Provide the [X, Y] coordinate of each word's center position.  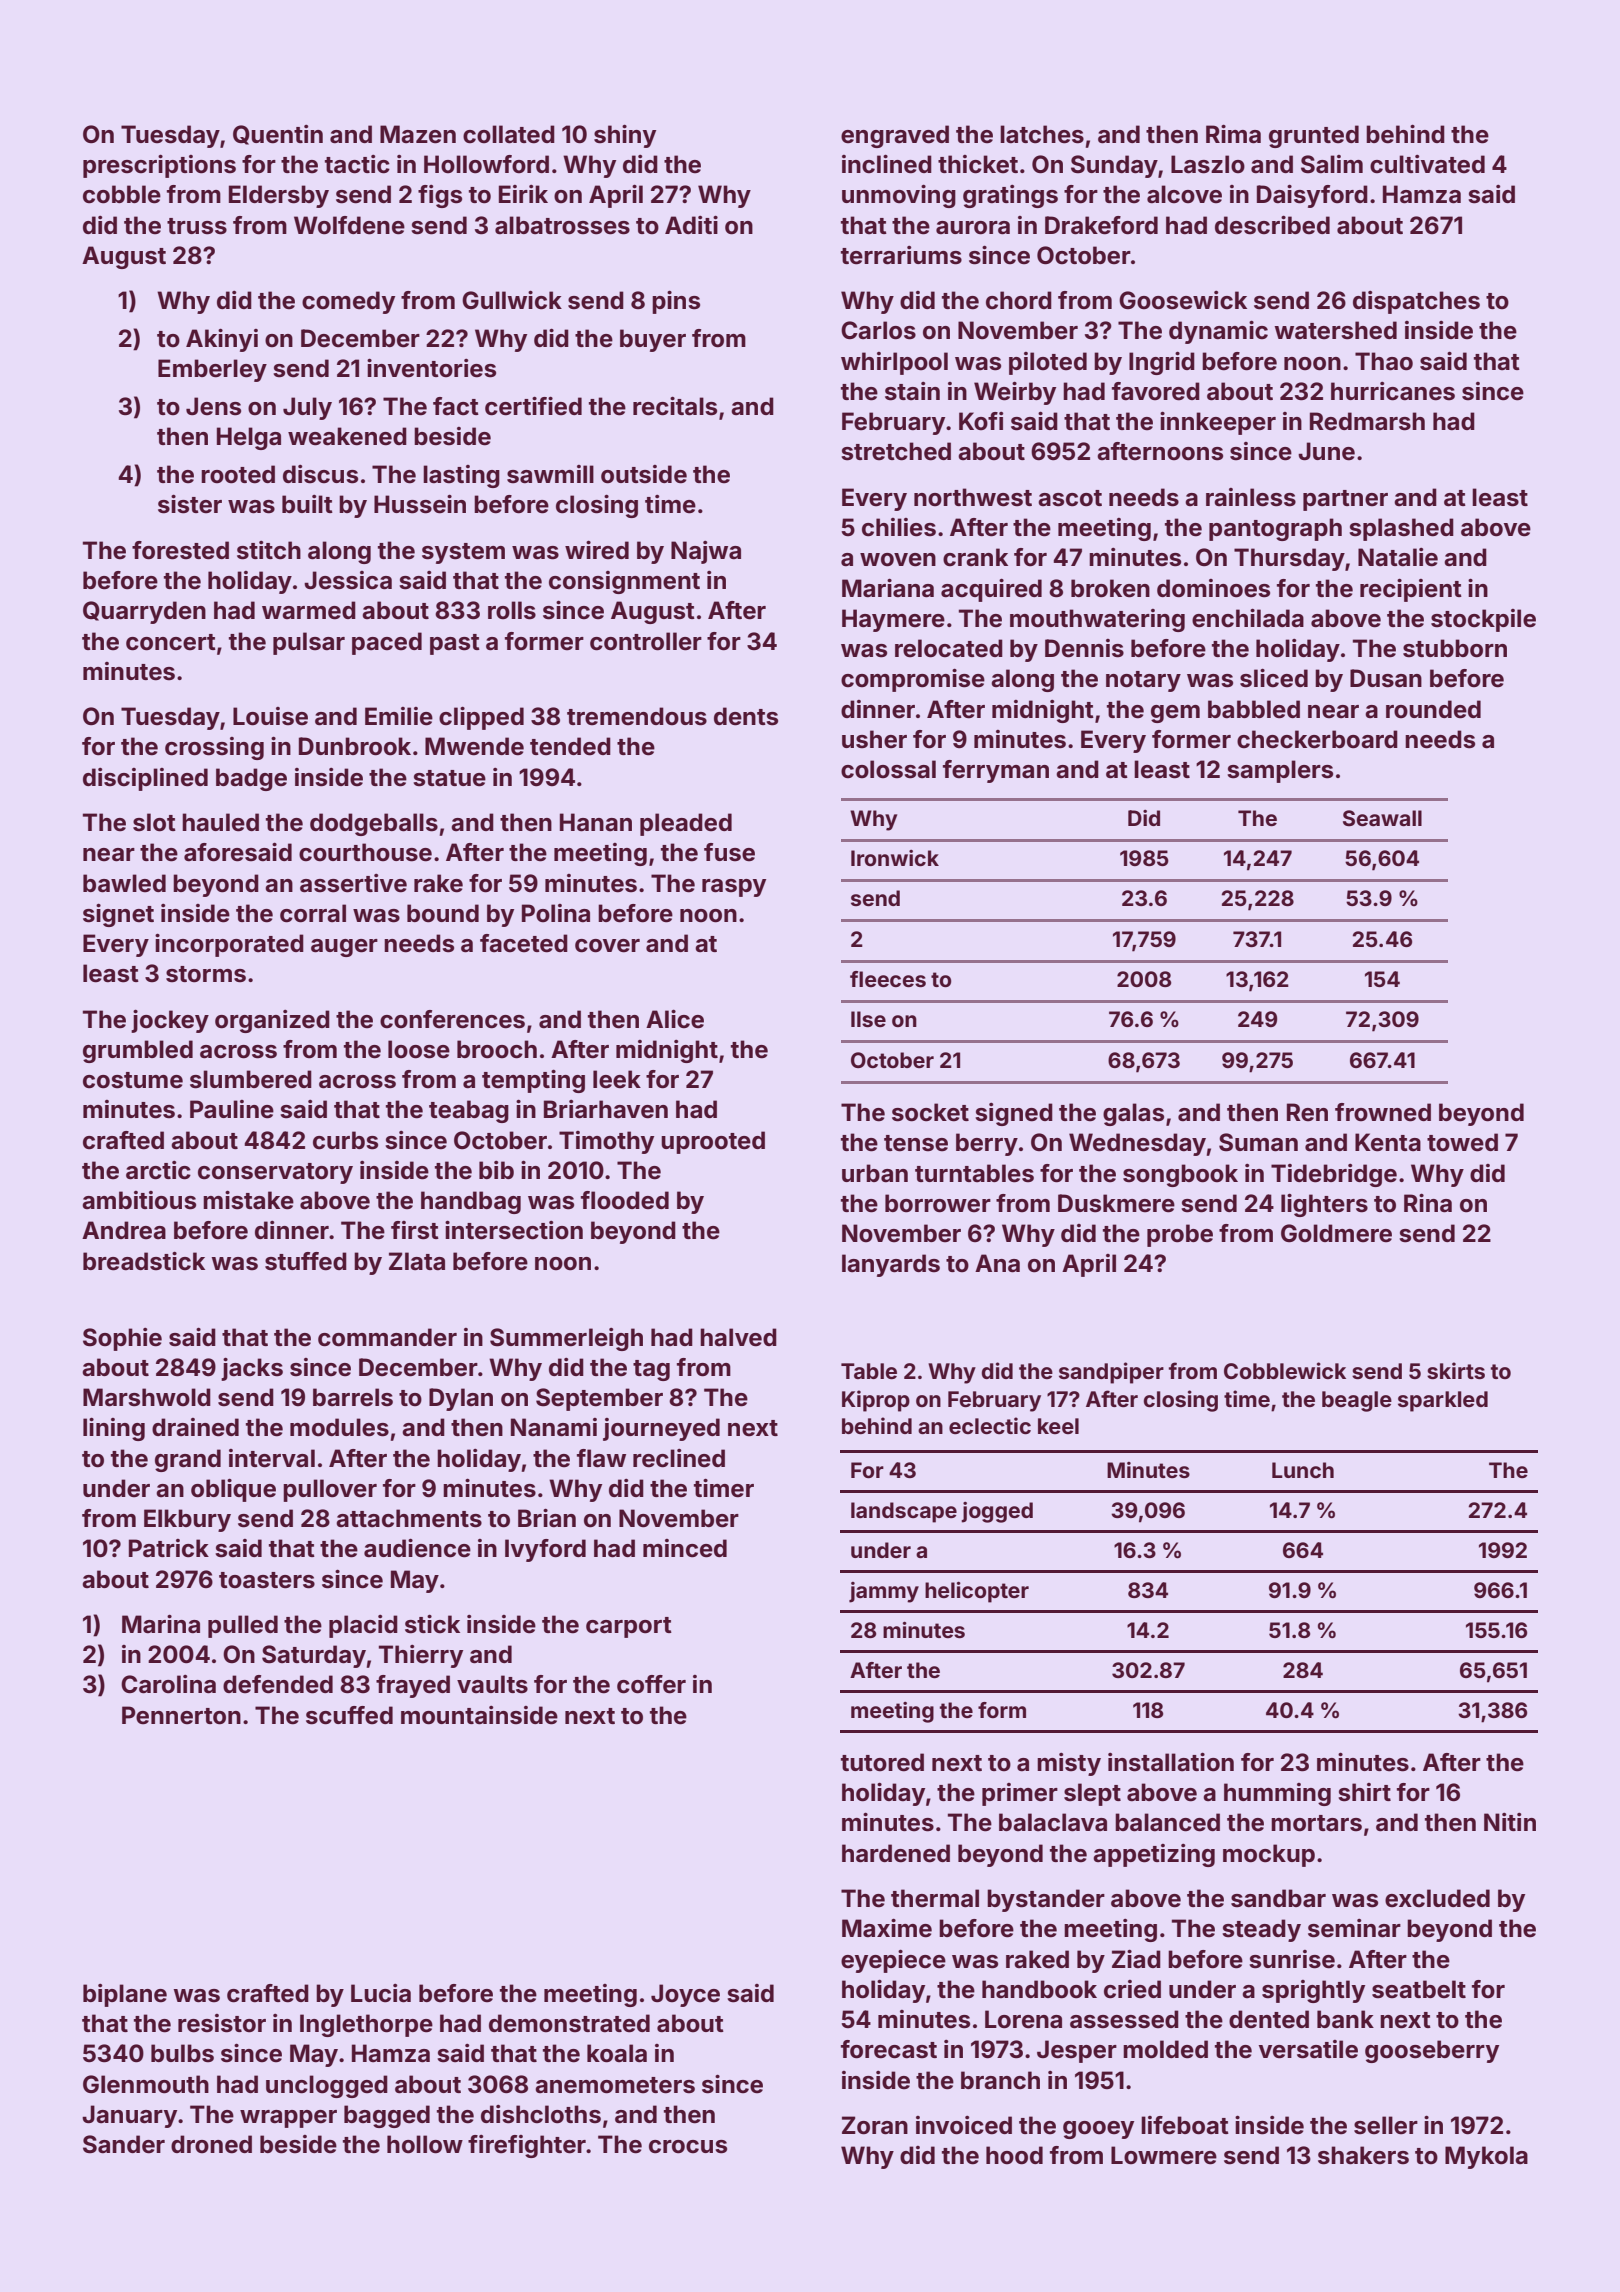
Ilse [868, 1019]
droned [211, 2144]
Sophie [122, 1339]
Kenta [1388, 1142]
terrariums [901, 255]
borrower [938, 1203]
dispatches [1416, 302]
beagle [1357, 1401]
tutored [882, 1762]
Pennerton [181, 1715]
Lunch [1303, 1470]
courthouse [365, 852]
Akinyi [222, 340]
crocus [688, 2147]
